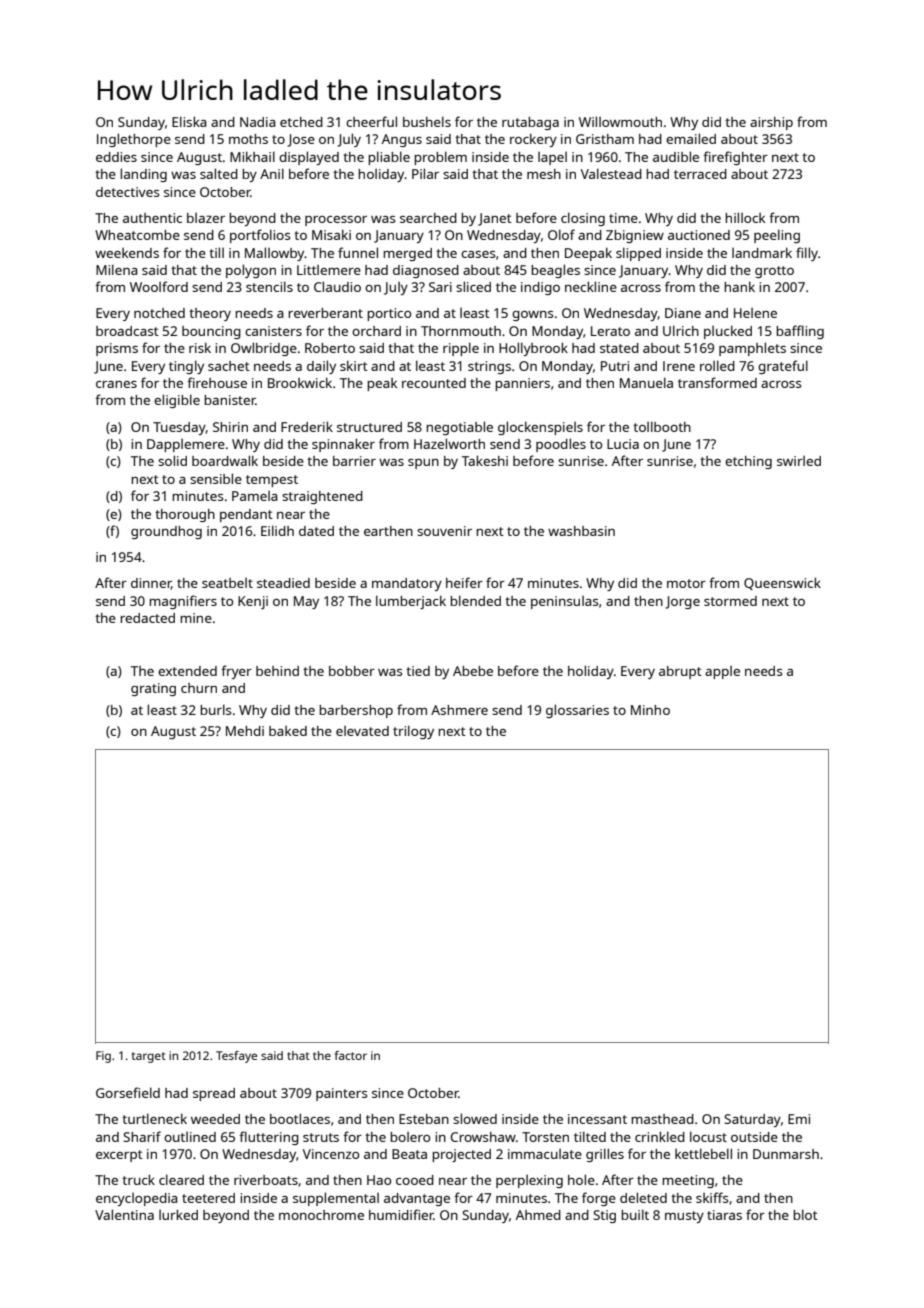 The height and width of the screenshot is (1308, 924). Describe the element at coordinates (771, 123) in the screenshot. I see `airship` at that location.
